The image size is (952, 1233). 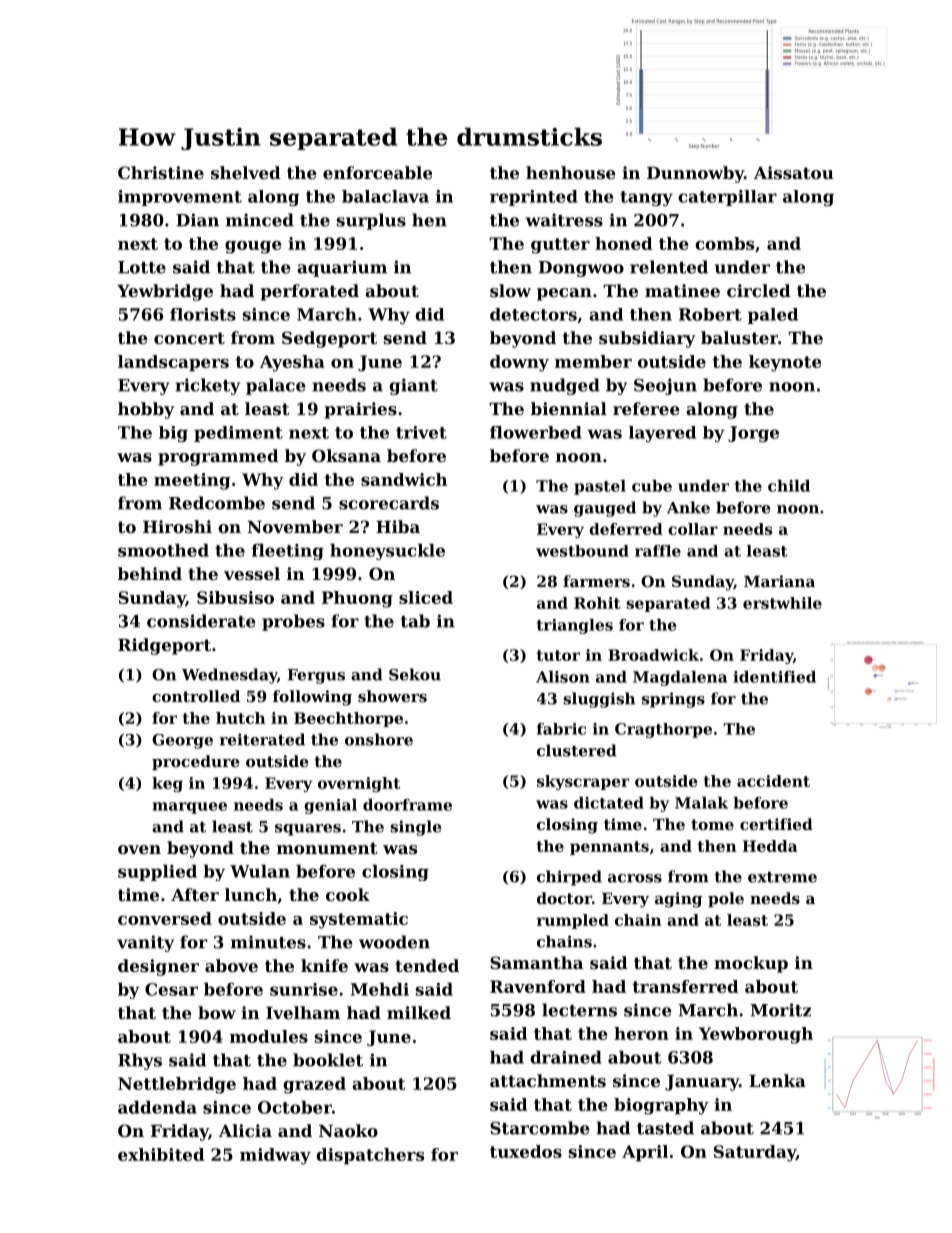 What do you see at coordinates (773, 316) in the screenshot?
I see `paled` at bounding box center [773, 316].
